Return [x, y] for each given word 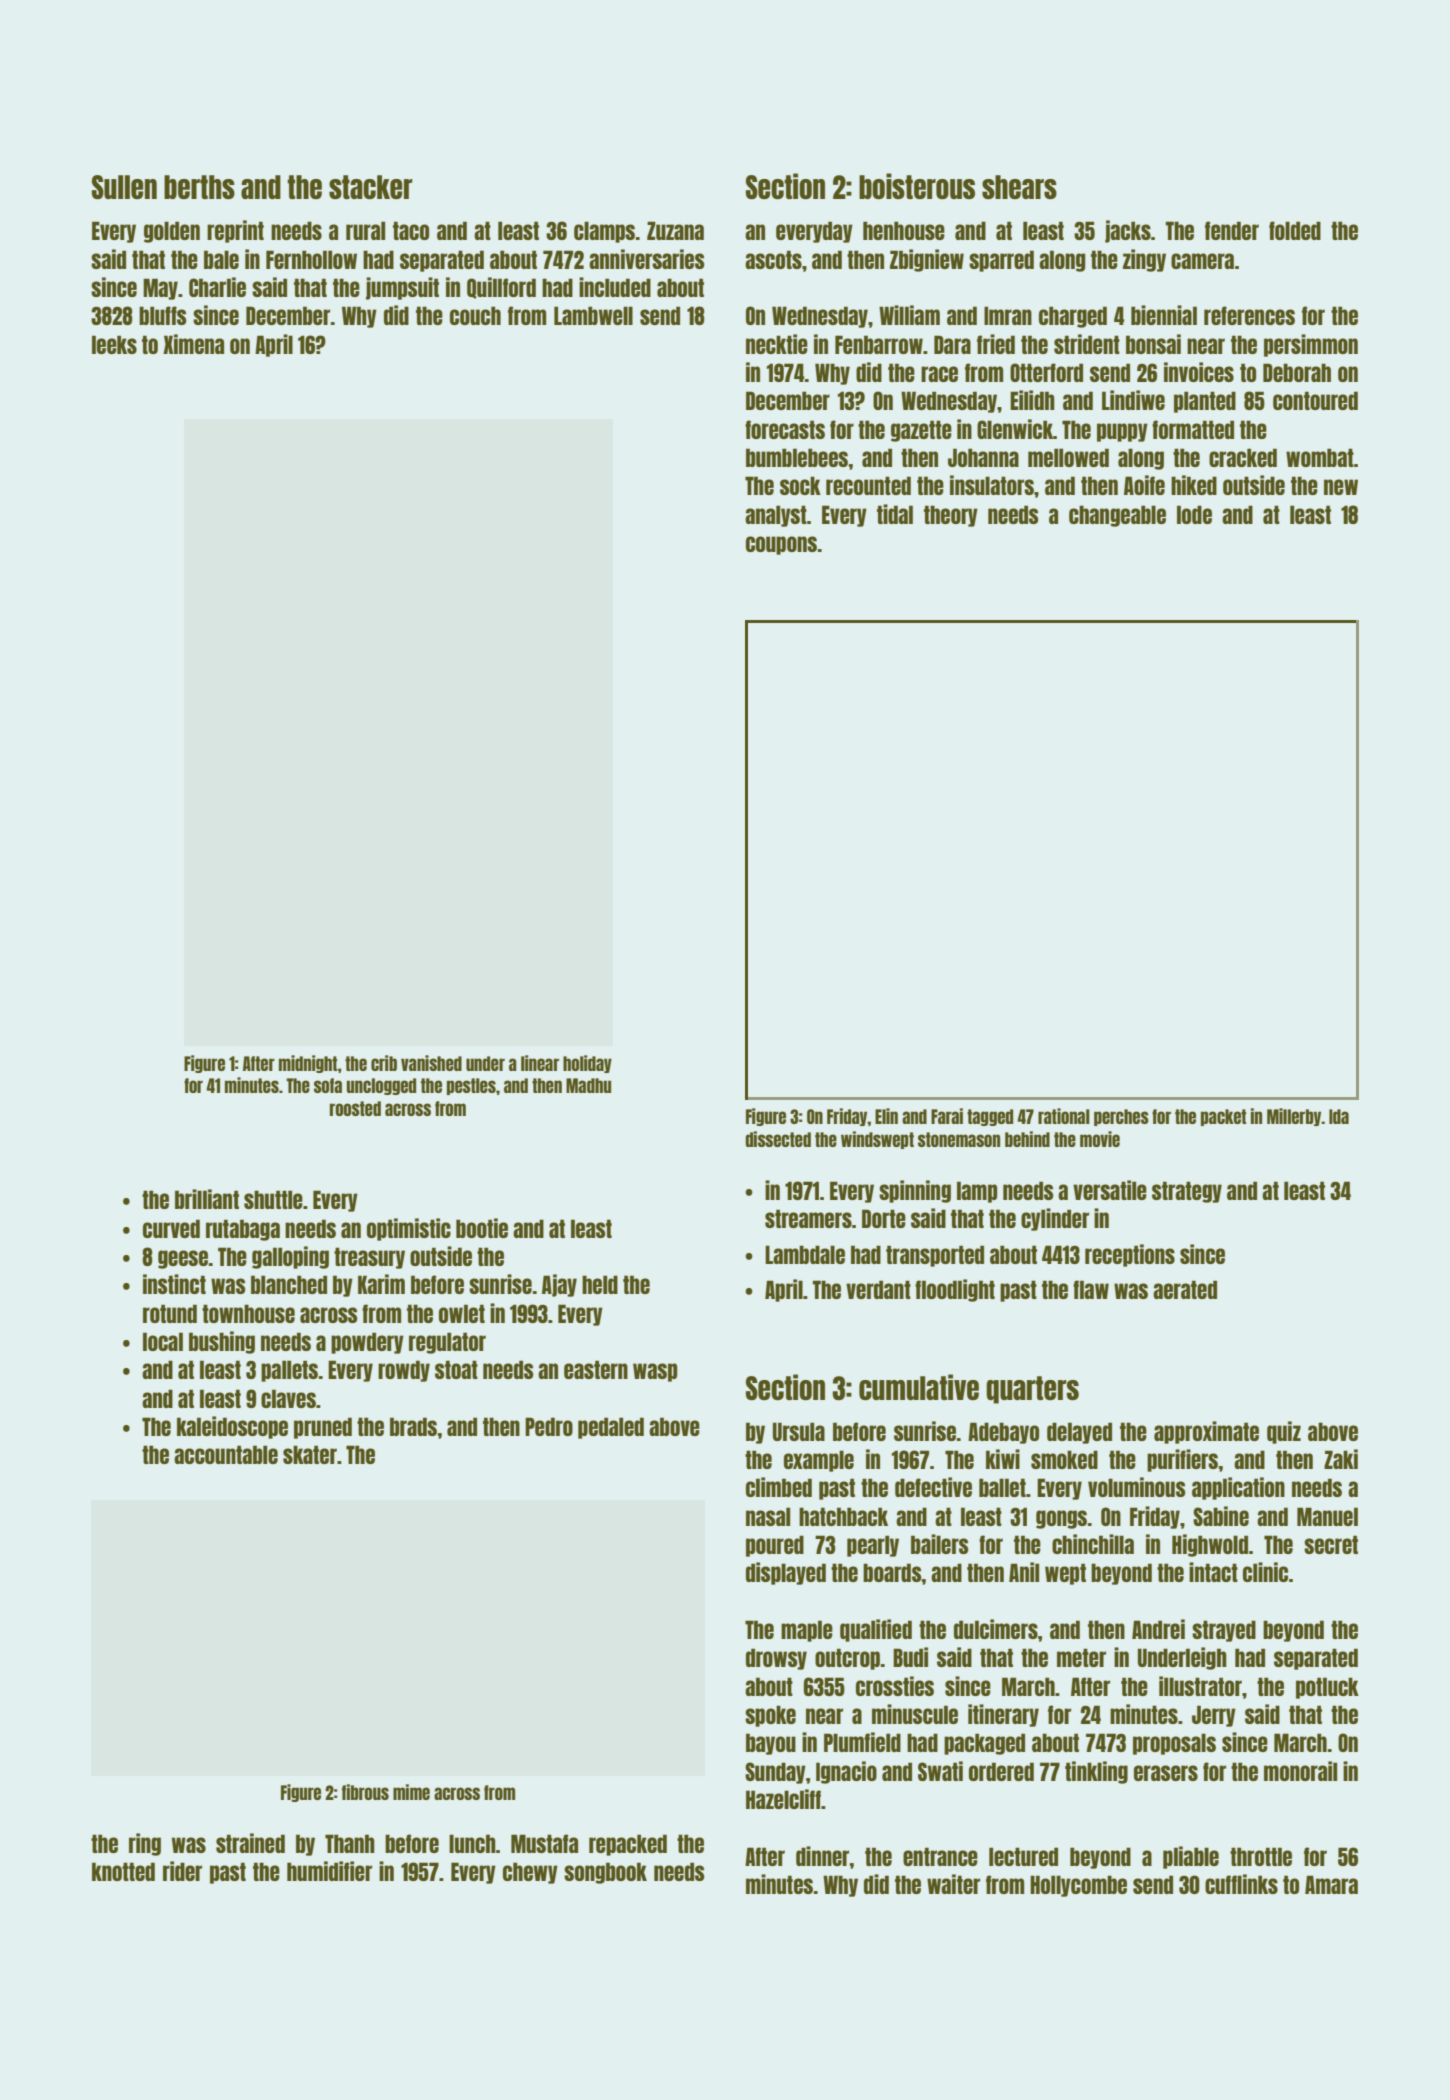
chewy [530, 1873]
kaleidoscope [232, 1427]
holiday [587, 1064]
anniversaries [647, 259]
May [160, 289]
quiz [1284, 1432]
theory [951, 516]
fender [1232, 230]
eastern [596, 1369]
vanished [431, 1063]
